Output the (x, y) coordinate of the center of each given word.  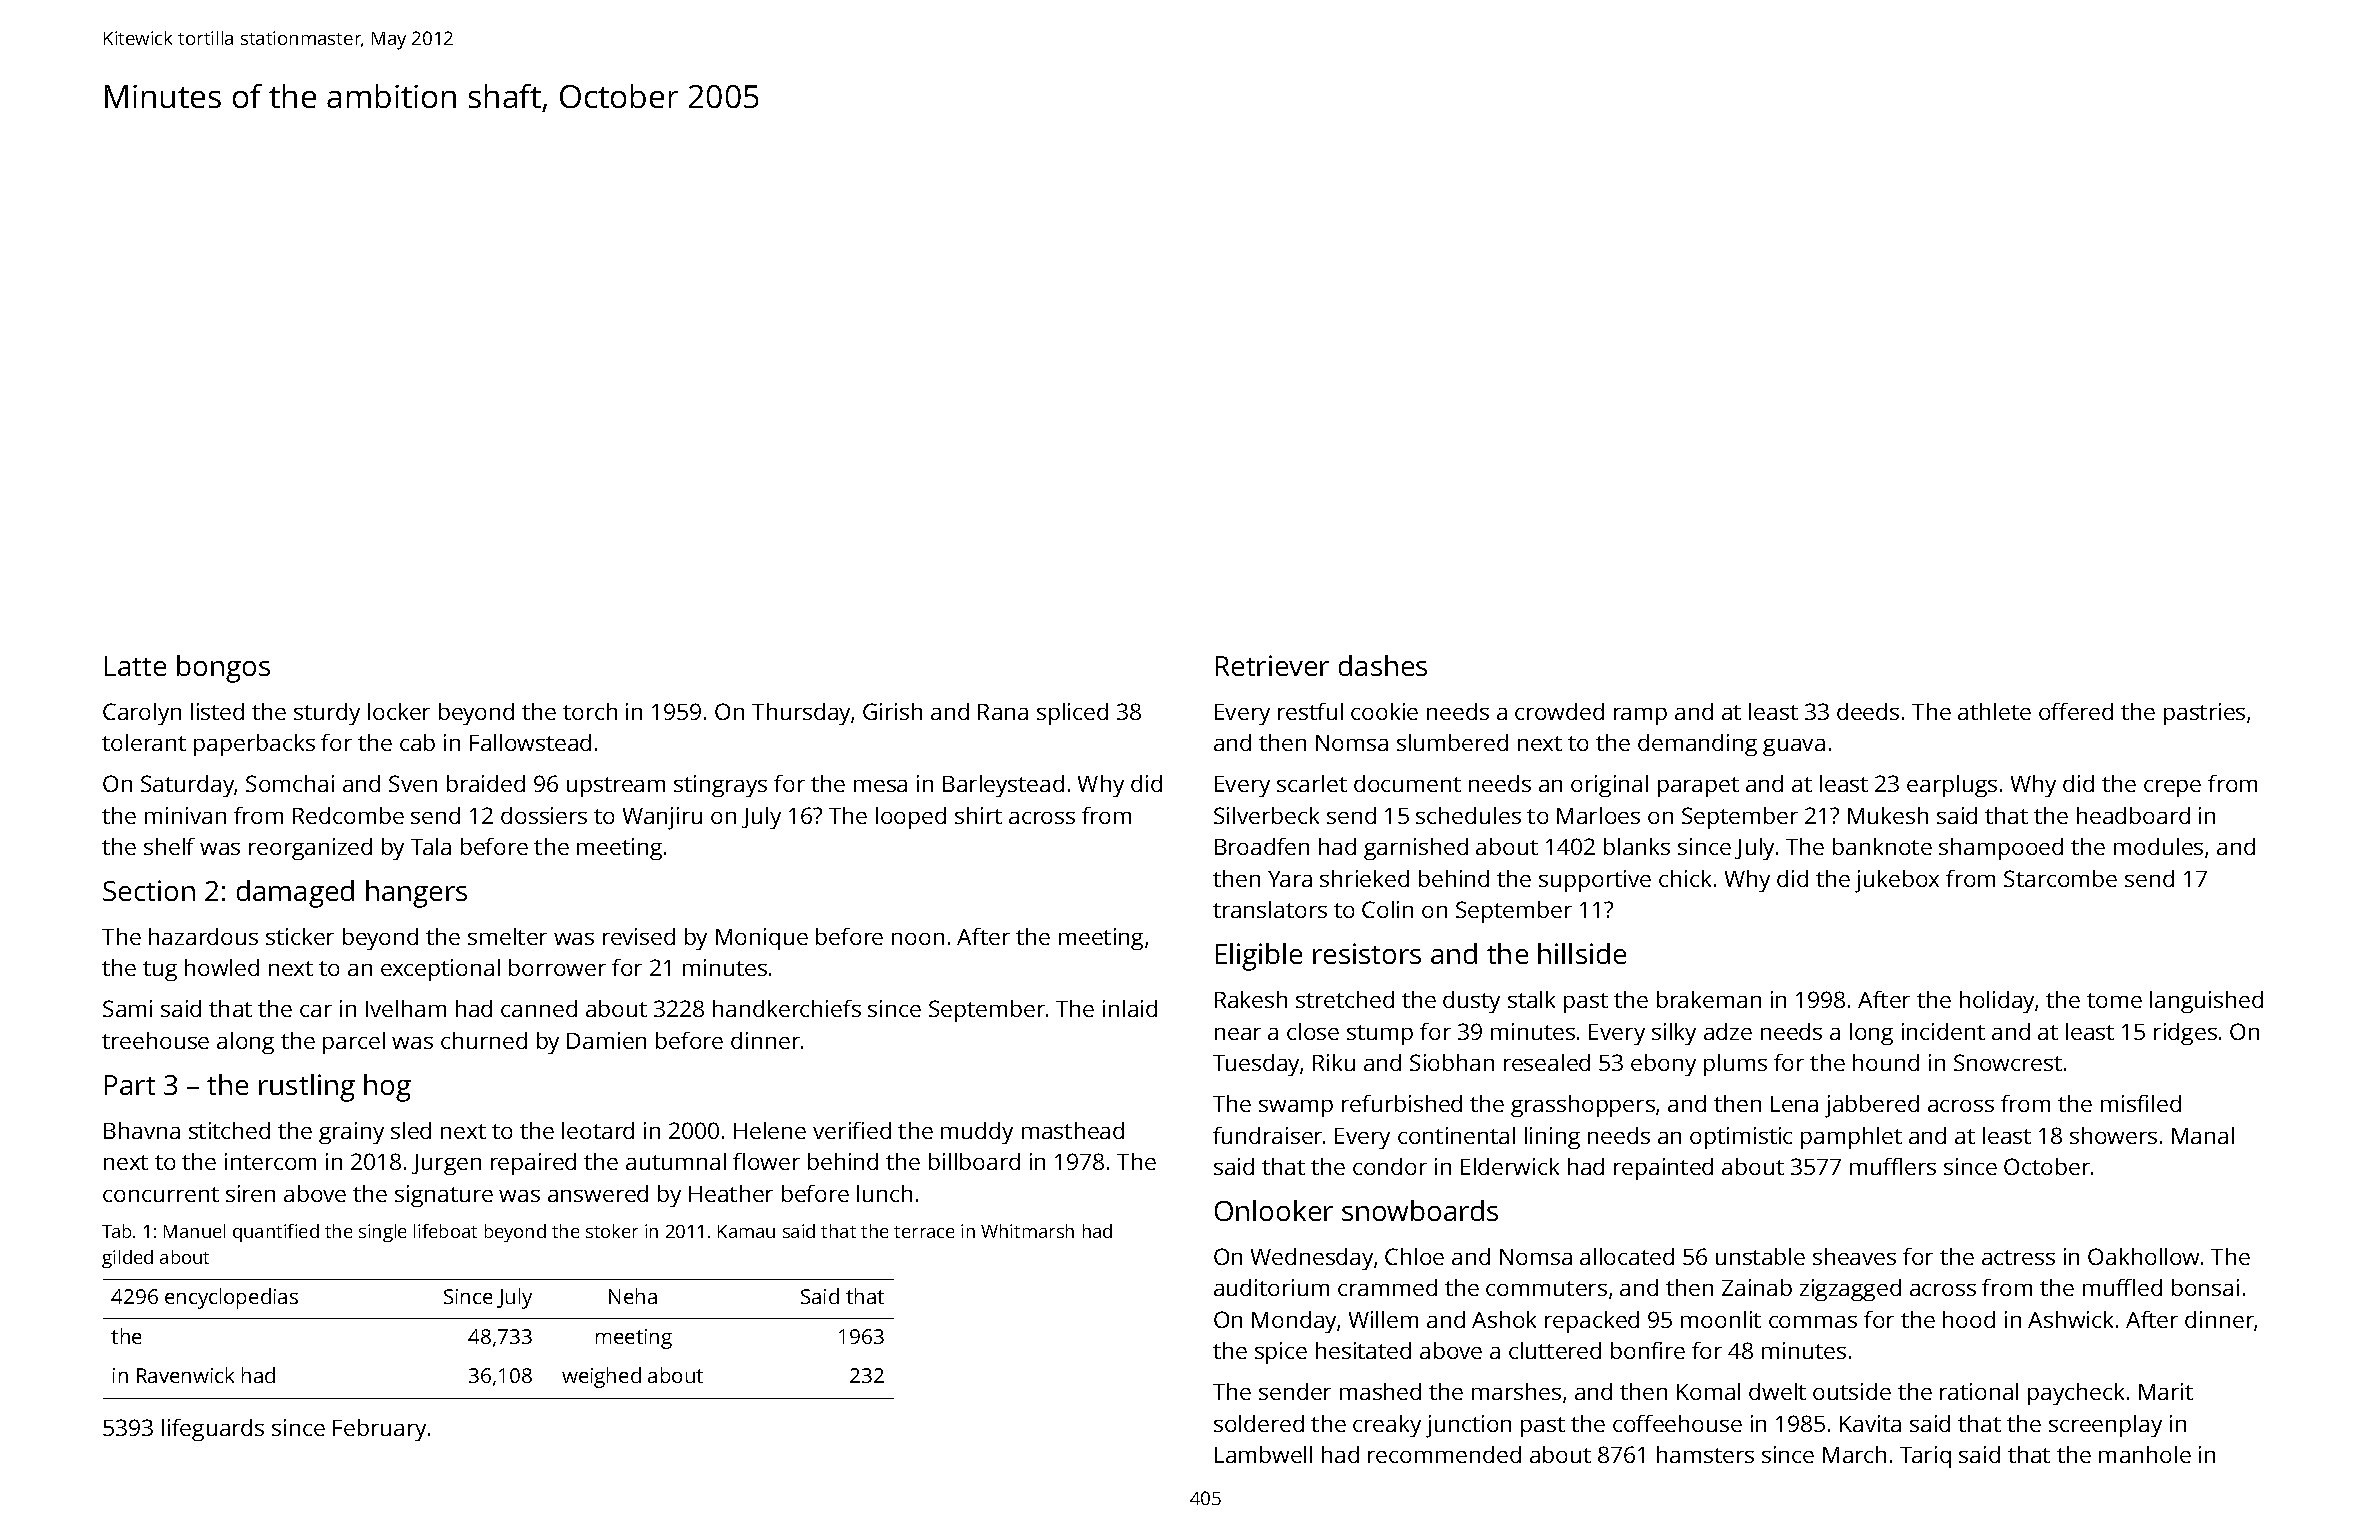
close (1313, 1031)
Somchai (290, 783)
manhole (2145, 1454)
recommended (1444, 1454)
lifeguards (213, 1430)
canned (539, 1008)
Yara (1290, 879)
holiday (1997, 1002)
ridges (2185, 1034)
